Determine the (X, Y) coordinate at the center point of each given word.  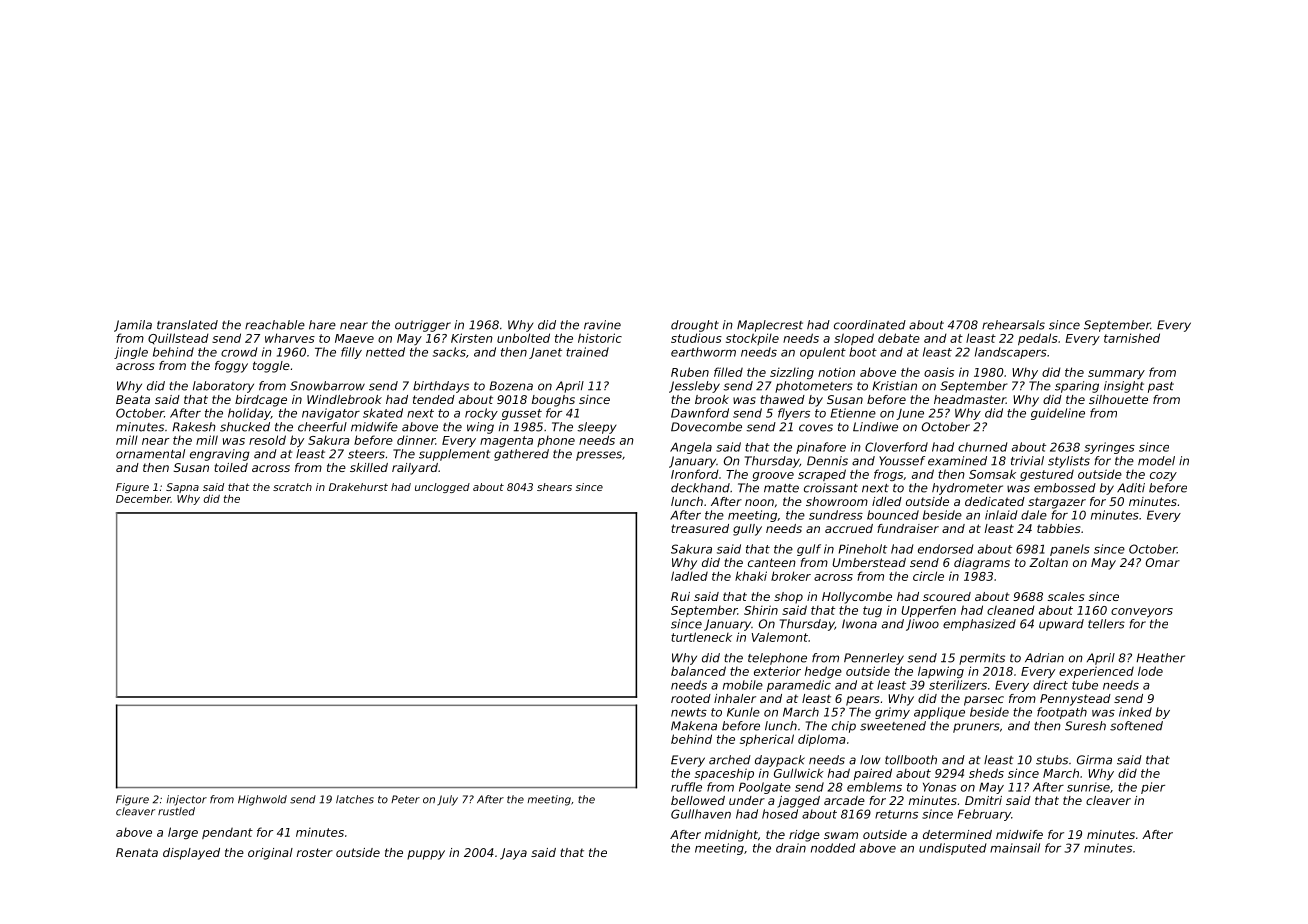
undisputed (953, 849)
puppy (426, 855)
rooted (691, 698)
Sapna (182, 488)
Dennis (827, 461)
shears (554, 487)
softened (1136, 726)
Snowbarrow (327, 386)
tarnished (1132, 338)
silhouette (1118, 399)
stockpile (752, 339)
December (143, 499)
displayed (191, 854)
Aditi (1131, 488)
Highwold (262, 800)
